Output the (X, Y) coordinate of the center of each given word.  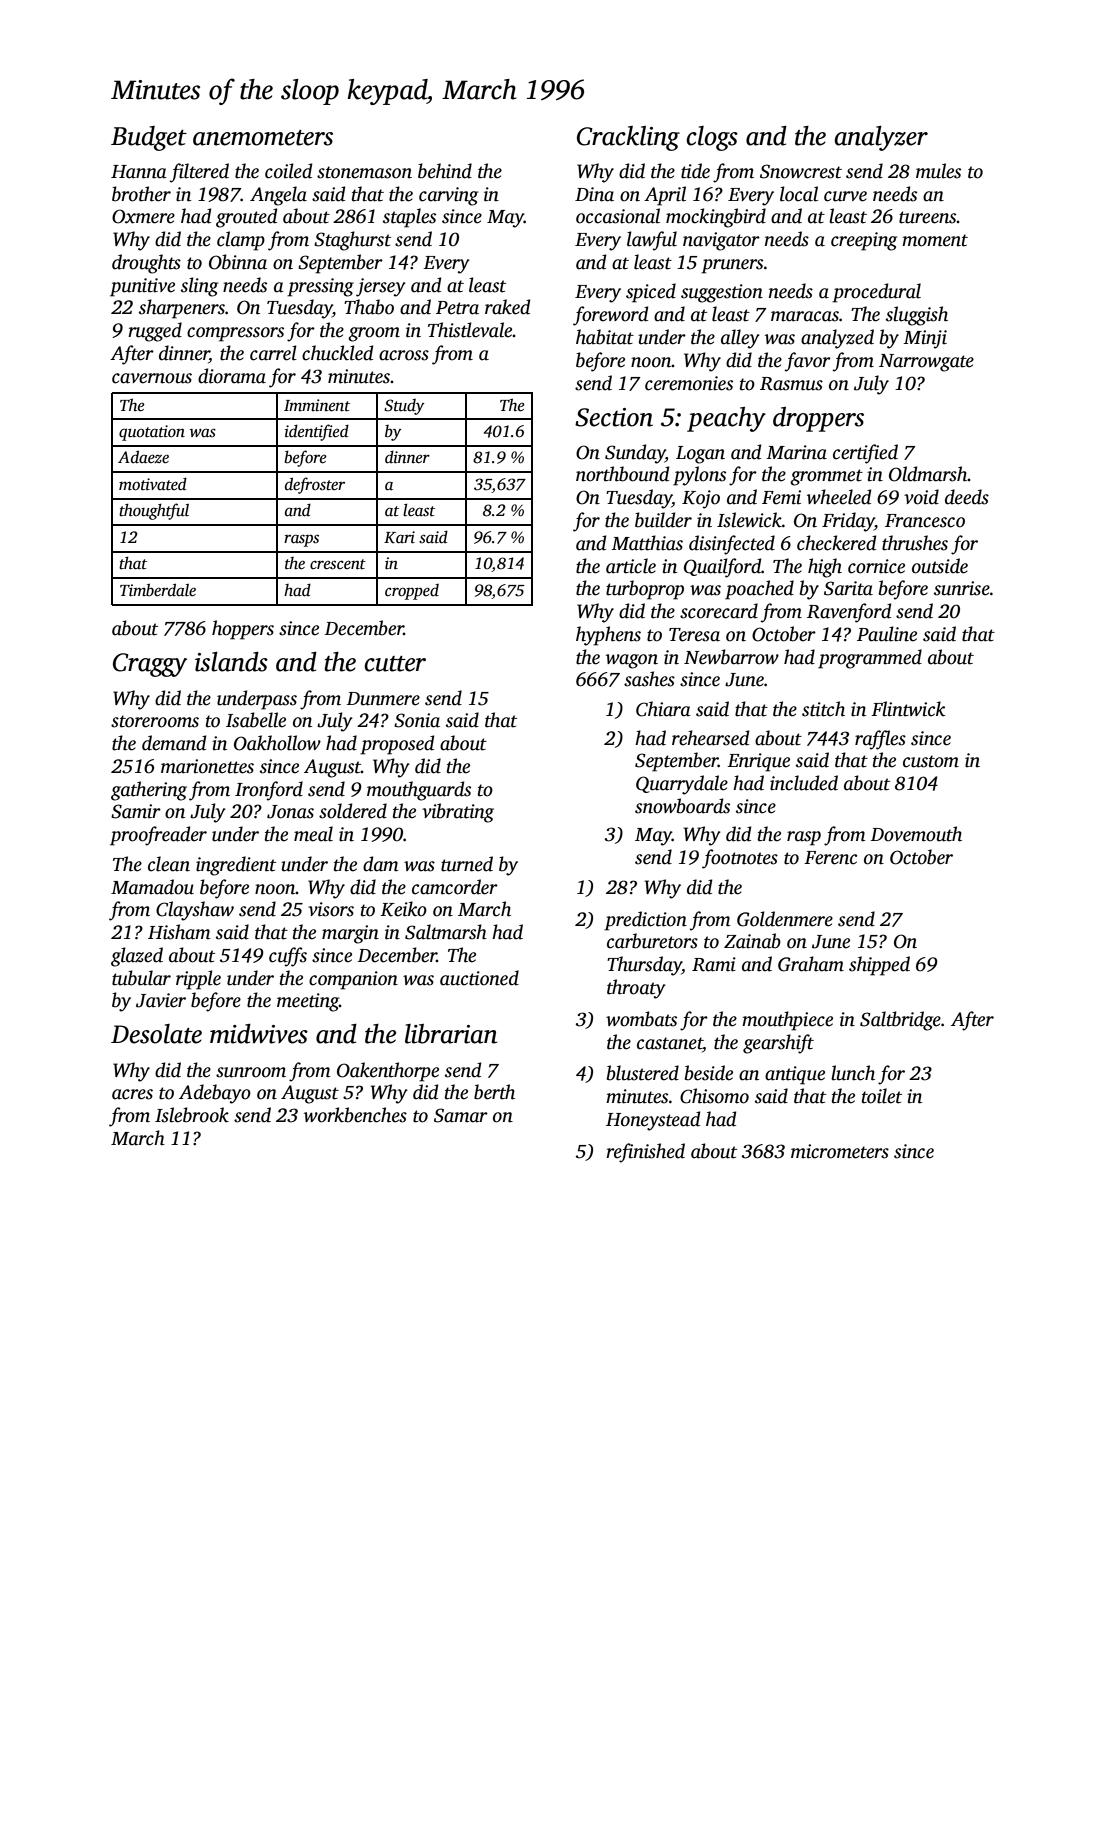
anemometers (263, 138)
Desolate (156, 1034)
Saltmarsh (446, 932)
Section (614, 417)
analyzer (881, 138)
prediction (645, 921)
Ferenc (830, 858)
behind (445, 171)
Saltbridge (900, 1021)
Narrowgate (926, 363)
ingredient (236, 866)
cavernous (152, 378)
